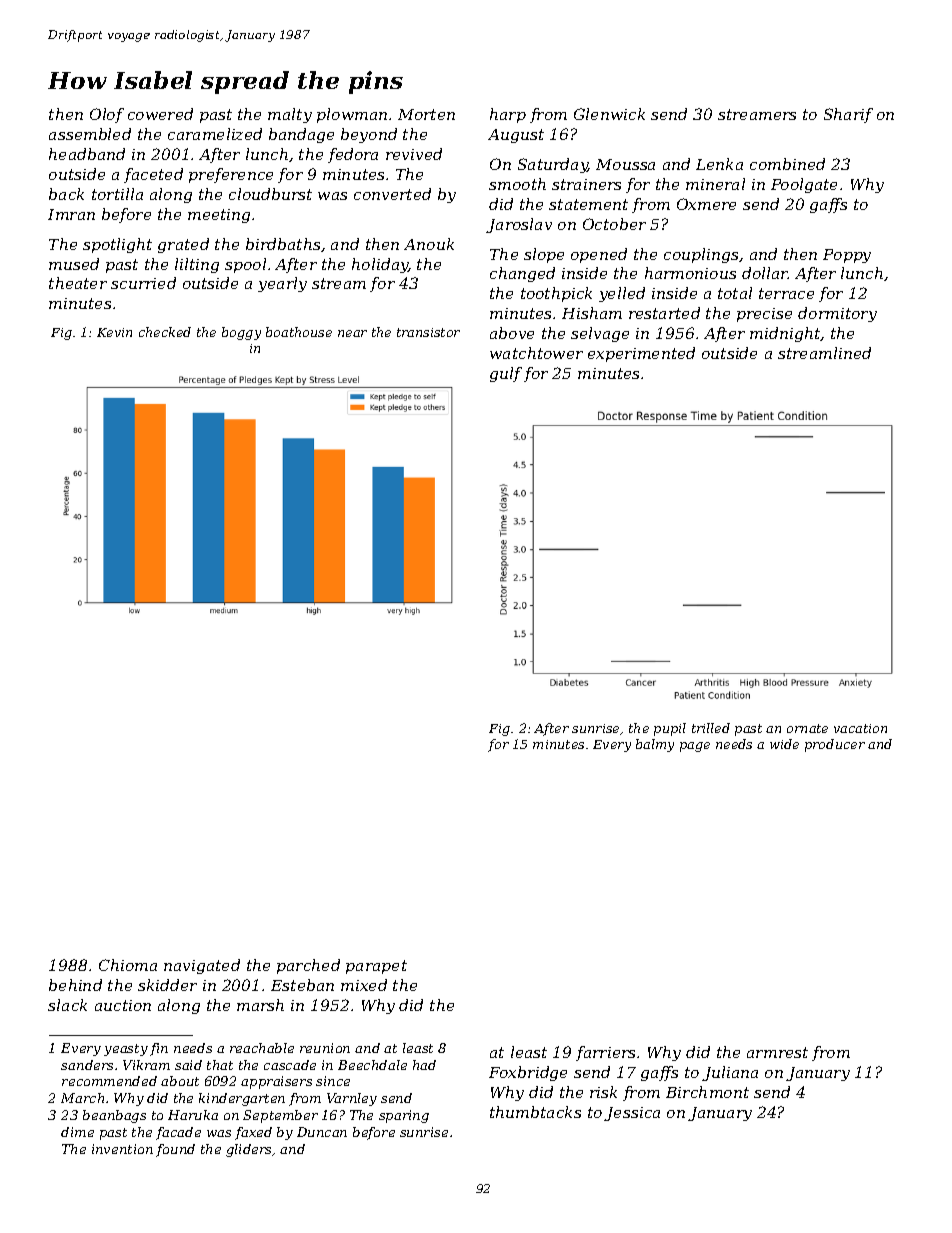  I want to click on assembled, so click(90, 134).
